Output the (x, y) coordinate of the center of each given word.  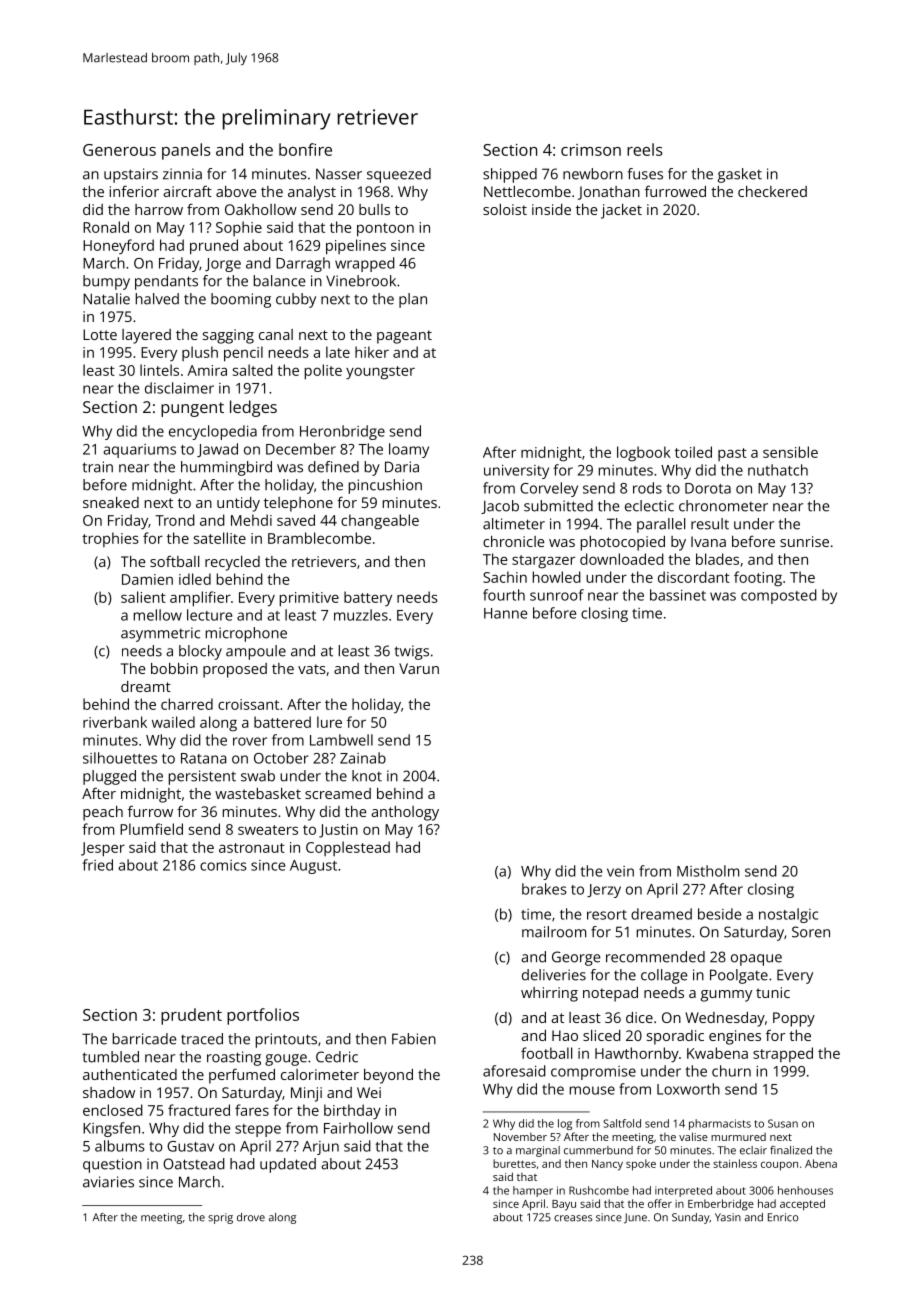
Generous (119, 150)
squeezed (399, 175)
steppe (258, 1130)
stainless (735, 1163)
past (732, 454)
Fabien (414, 1039)
